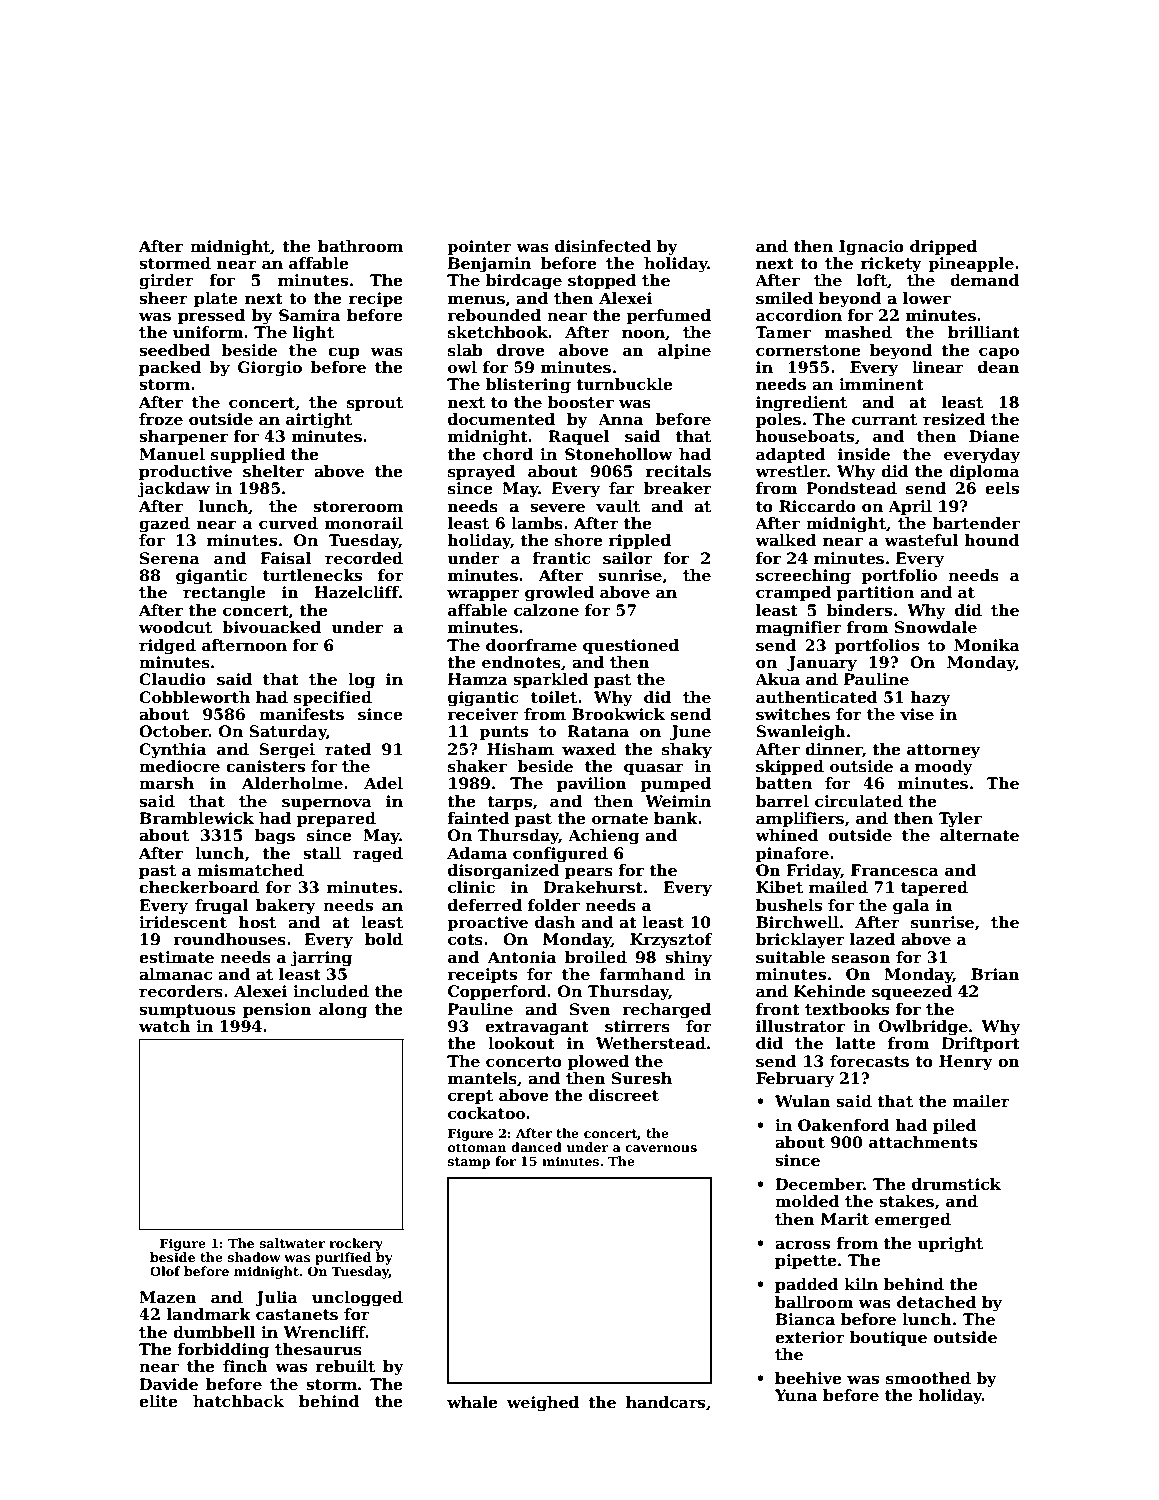 This screenshot has height=1500, width=1159. What do you see at coordinates (384, 939) in the screenshot?
I see `bold` at bounding box center [384, 939].
